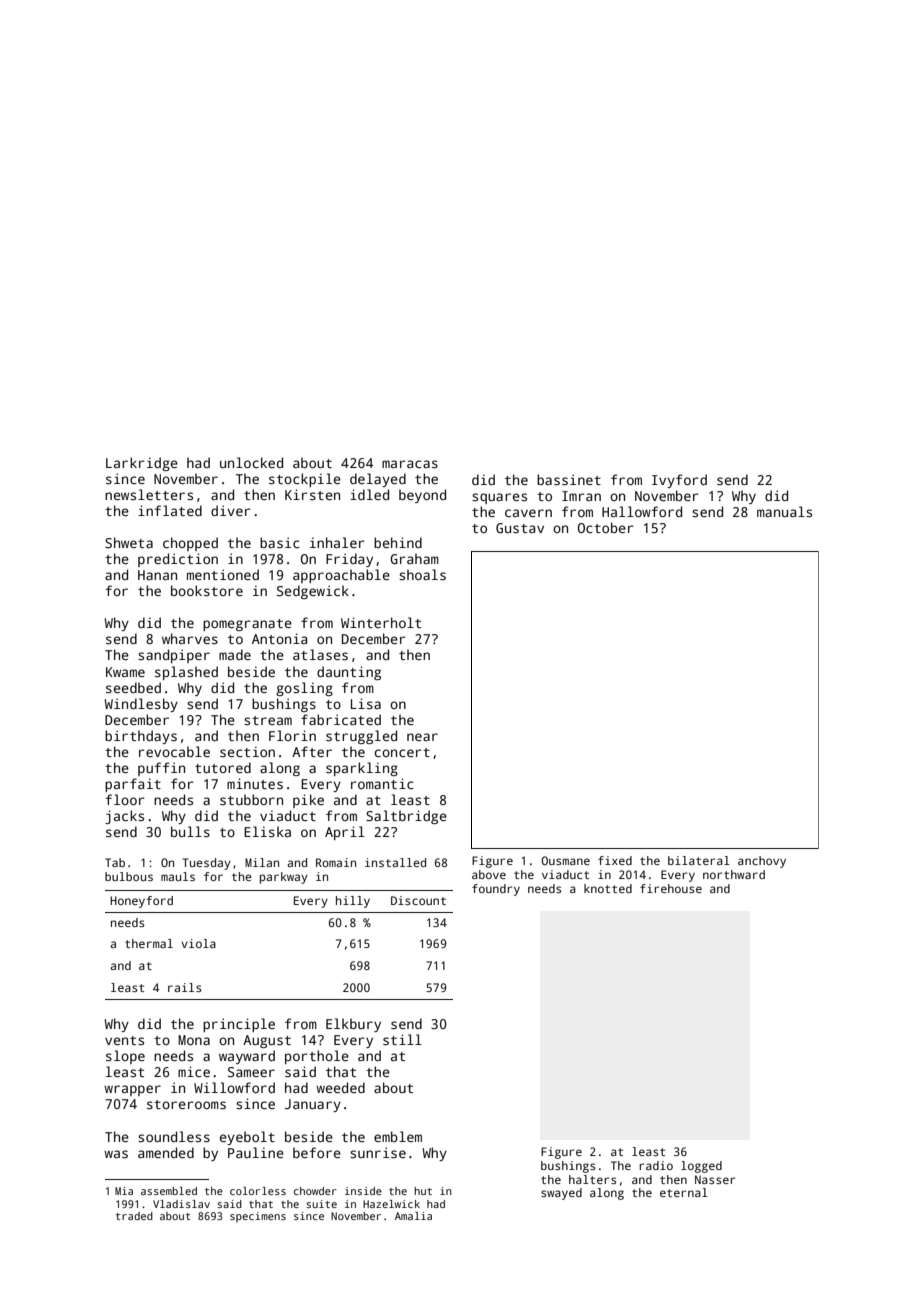 This screenshot has height=1308, width=924. What do you see at coordinates (353, 1025) in the screenshot?
I see `Elkbury` at bounding box center [353, 1025].
